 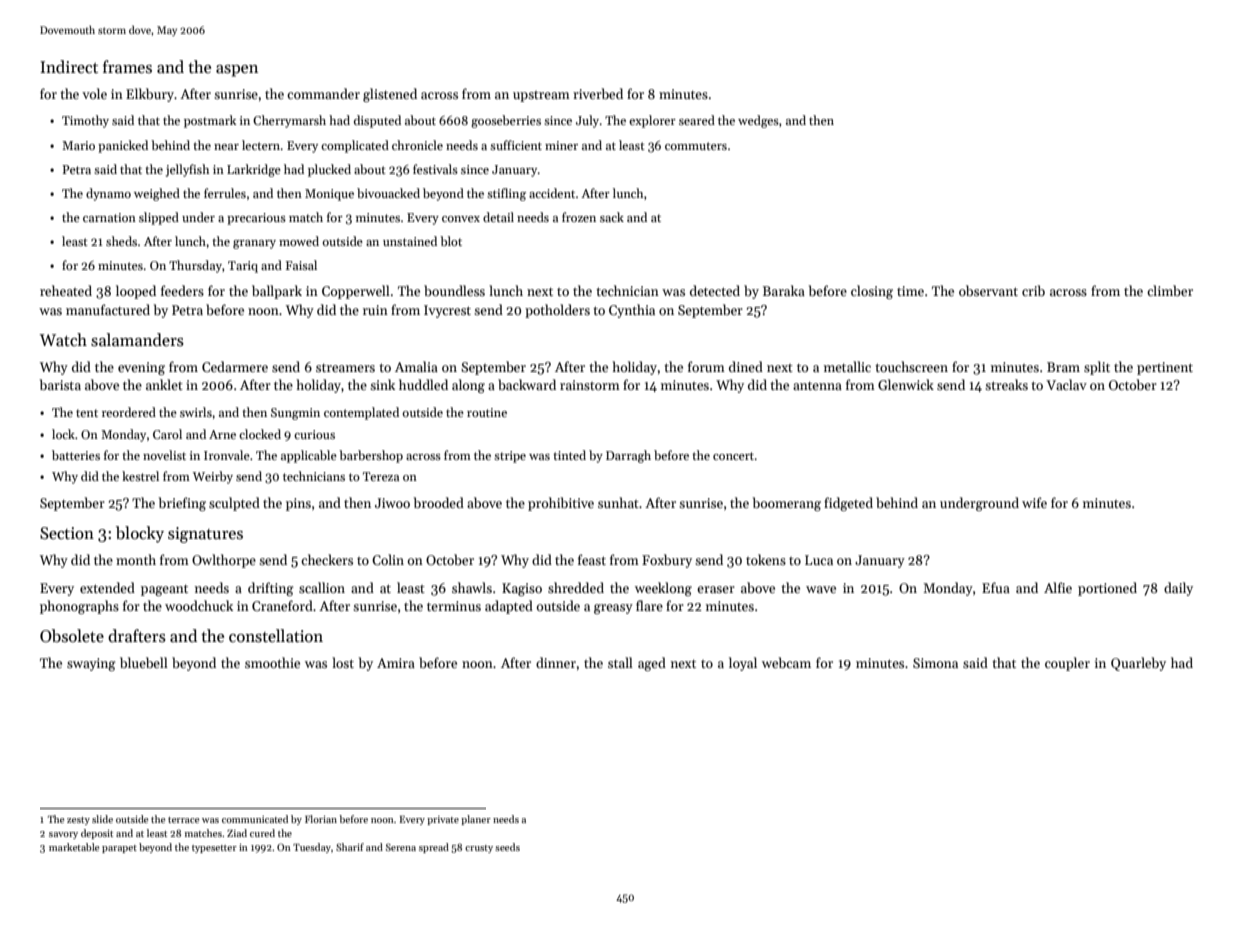 What do you see at coordinates (210, 121) in the screenshot?
I see `postmark` at bounding box center [210, 121].
